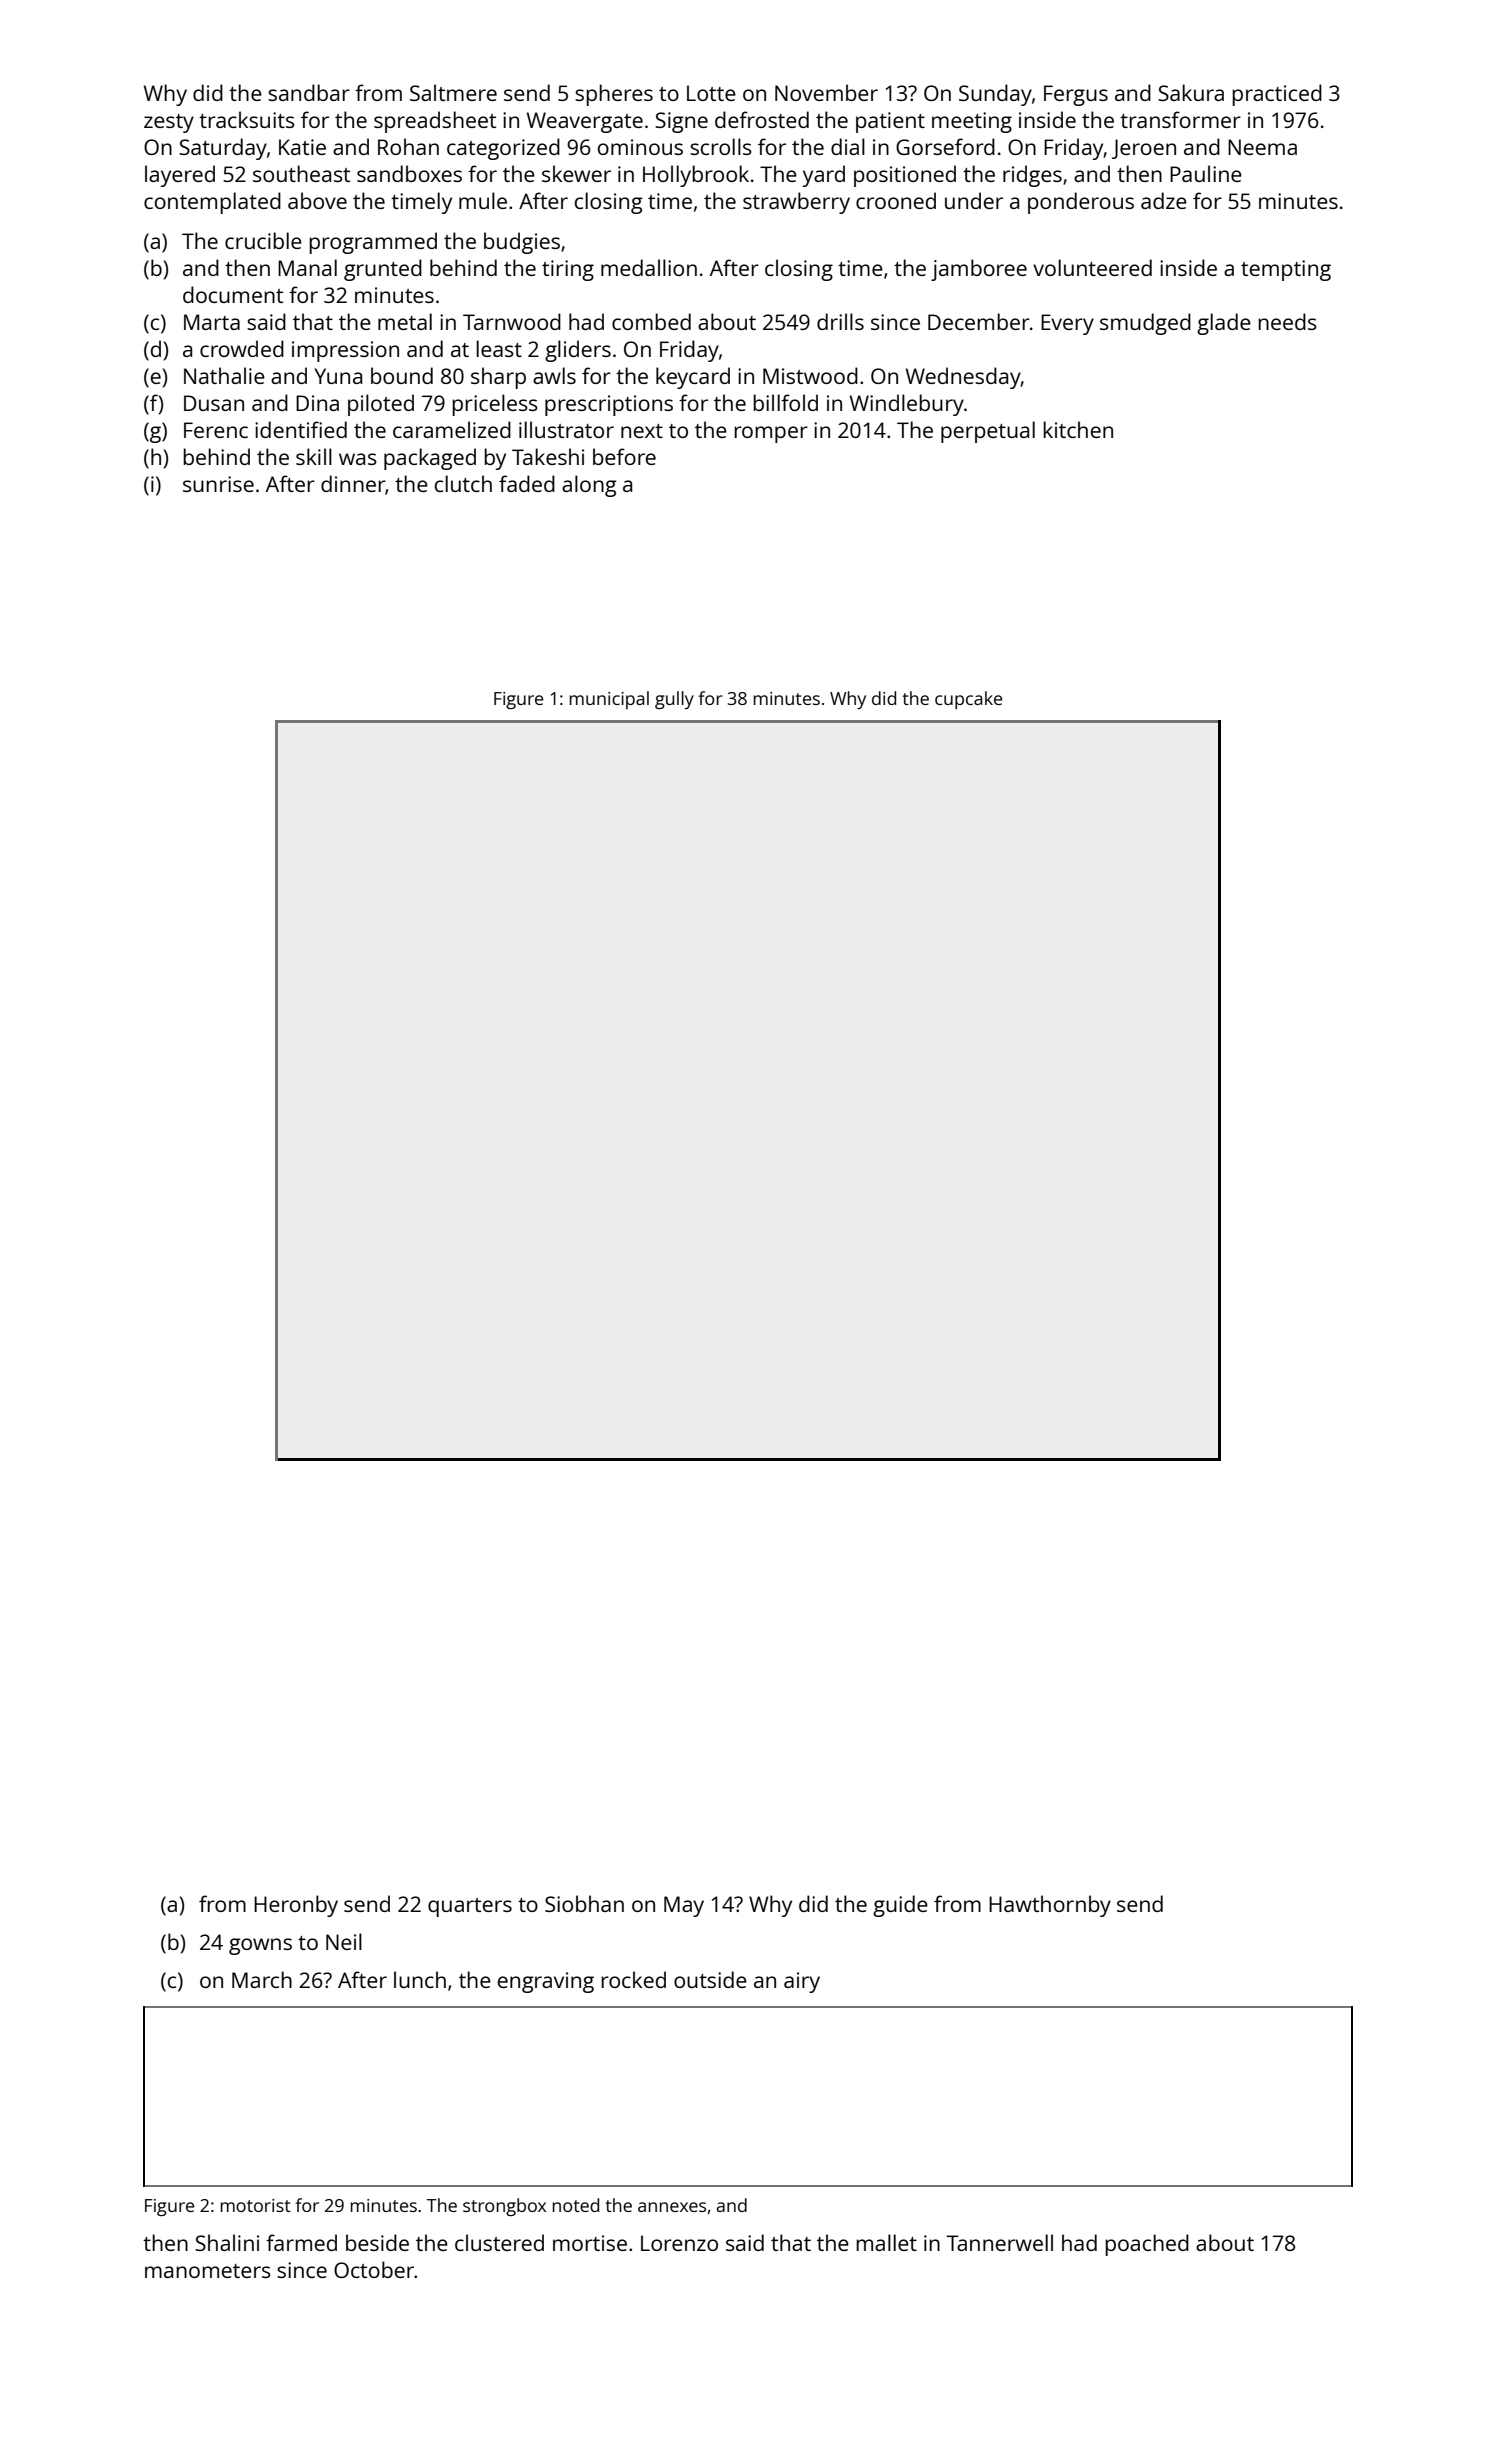  What do you see at coordinates (674, 700) in the screenshot?
I see `gully` at bounding box center [674, 700].
